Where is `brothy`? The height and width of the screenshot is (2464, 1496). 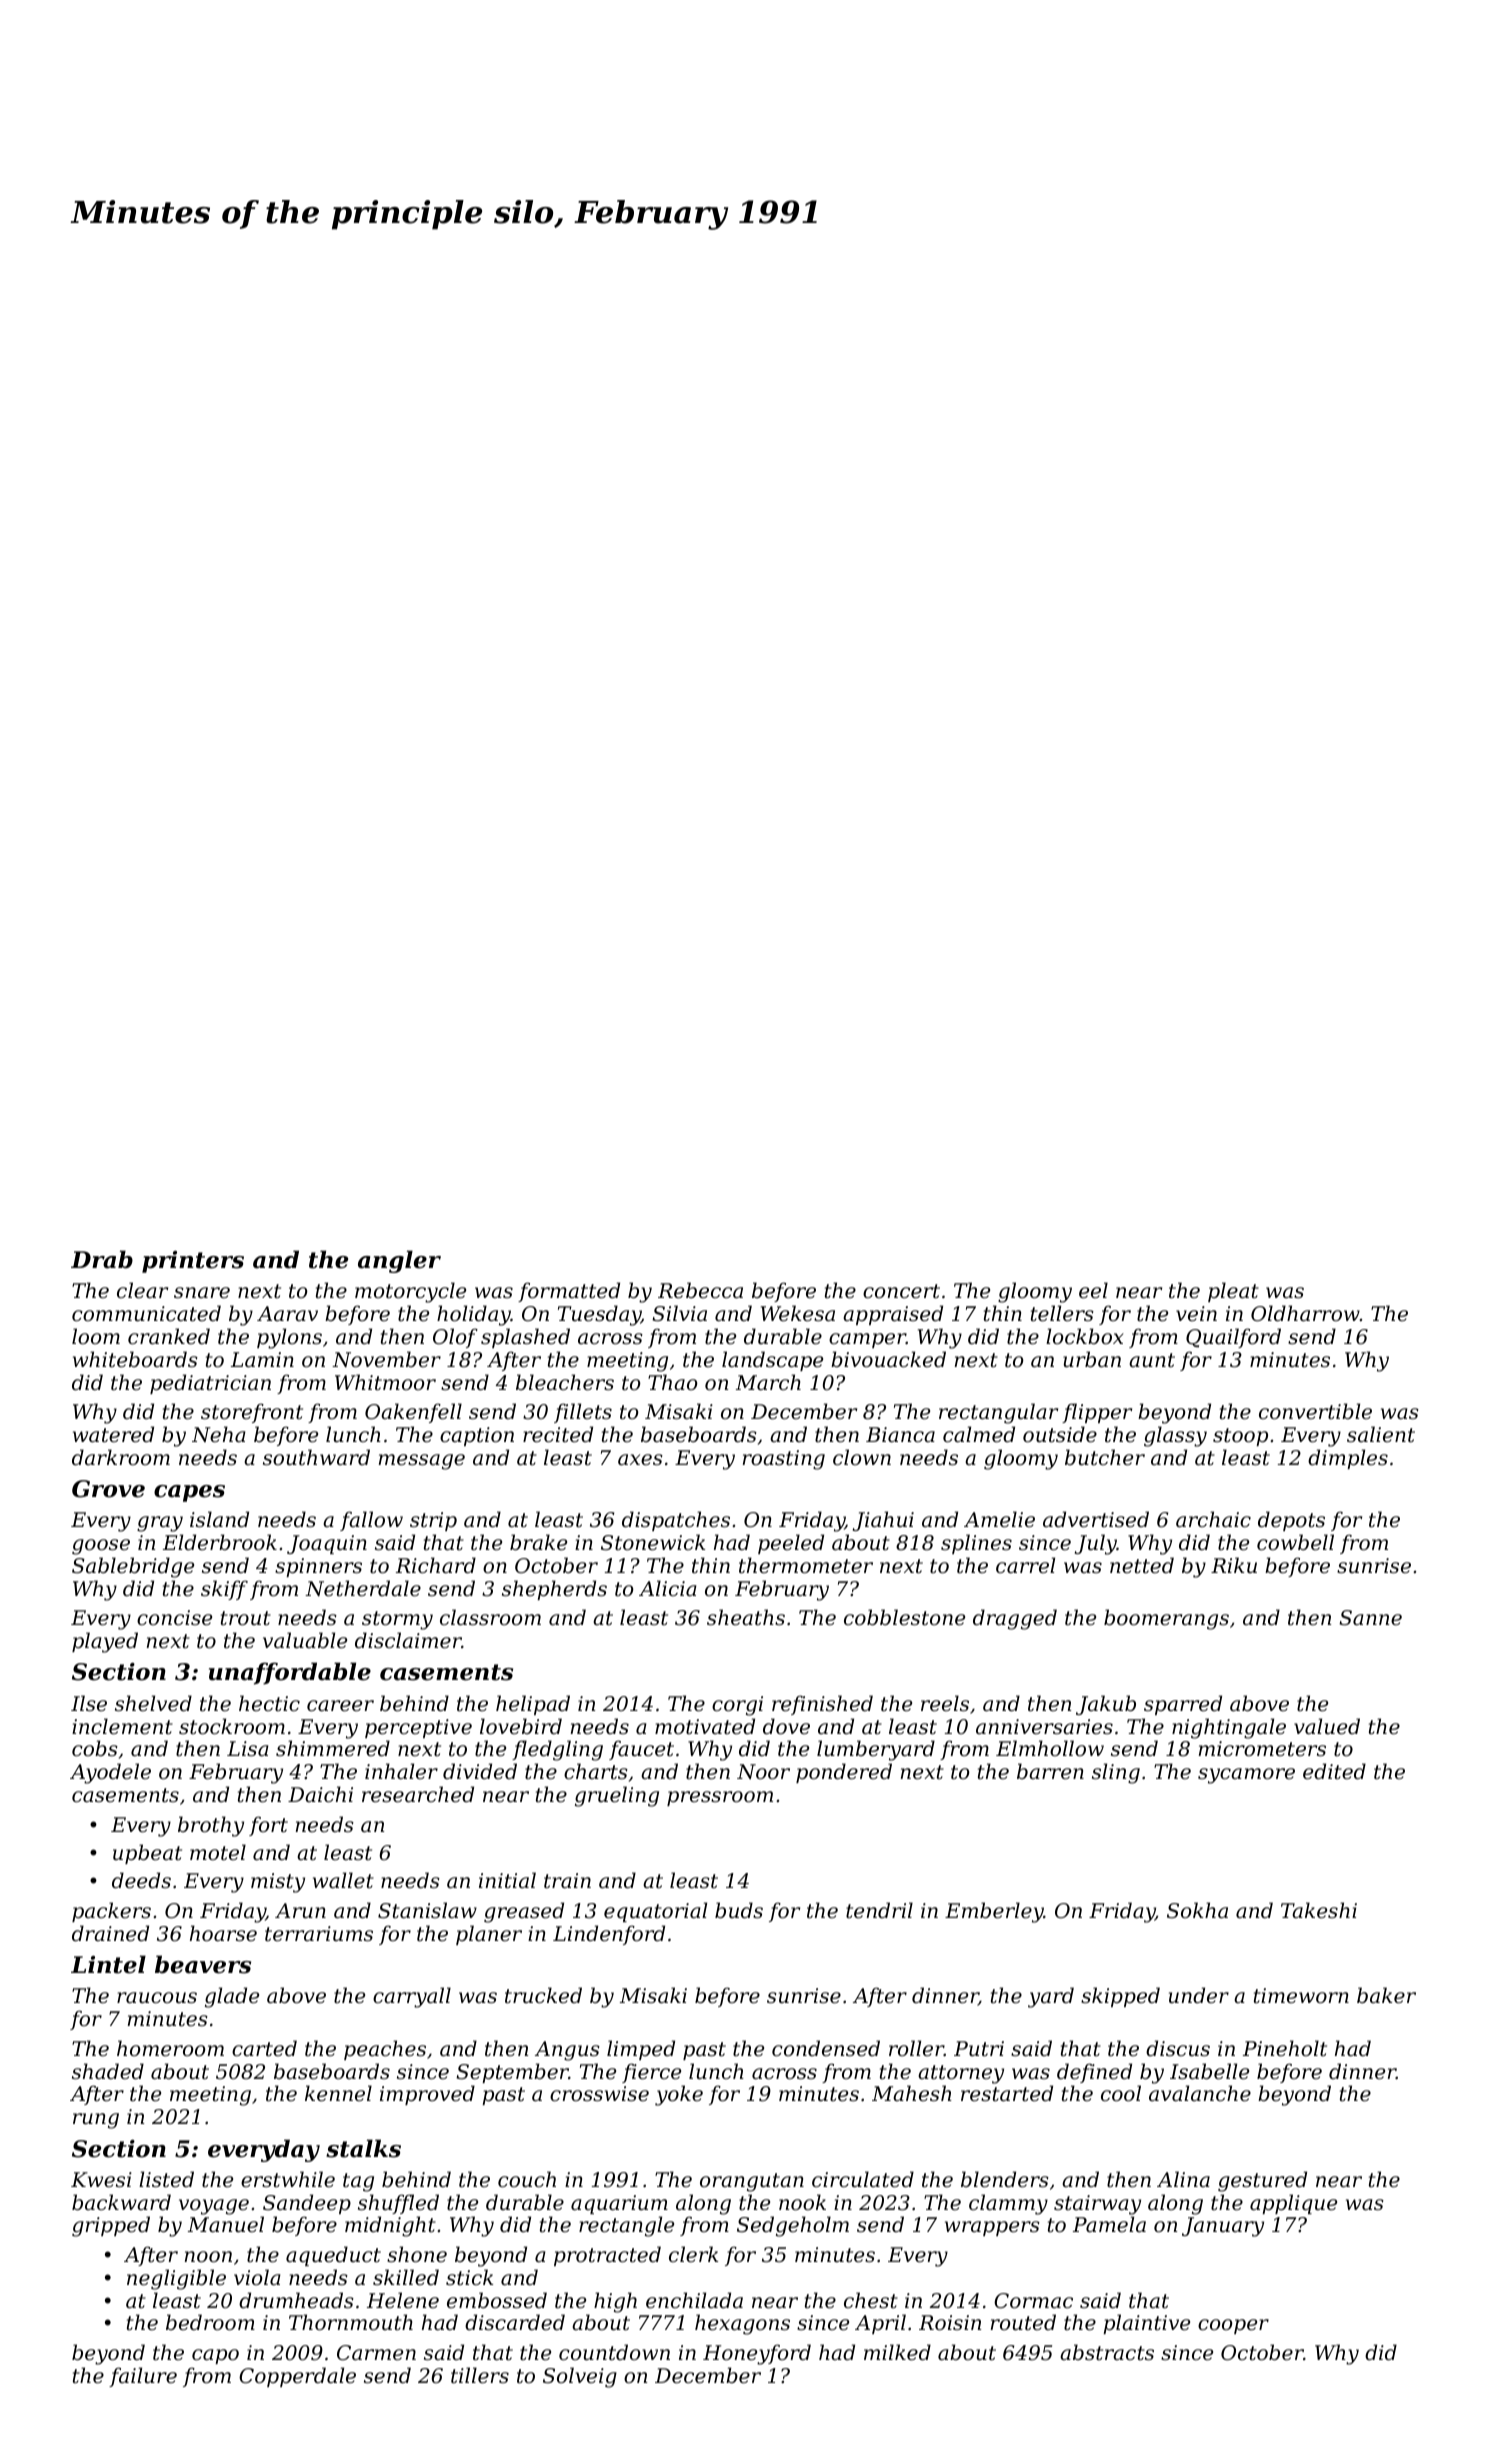
brothy is located at coordinates (211, 1826).
